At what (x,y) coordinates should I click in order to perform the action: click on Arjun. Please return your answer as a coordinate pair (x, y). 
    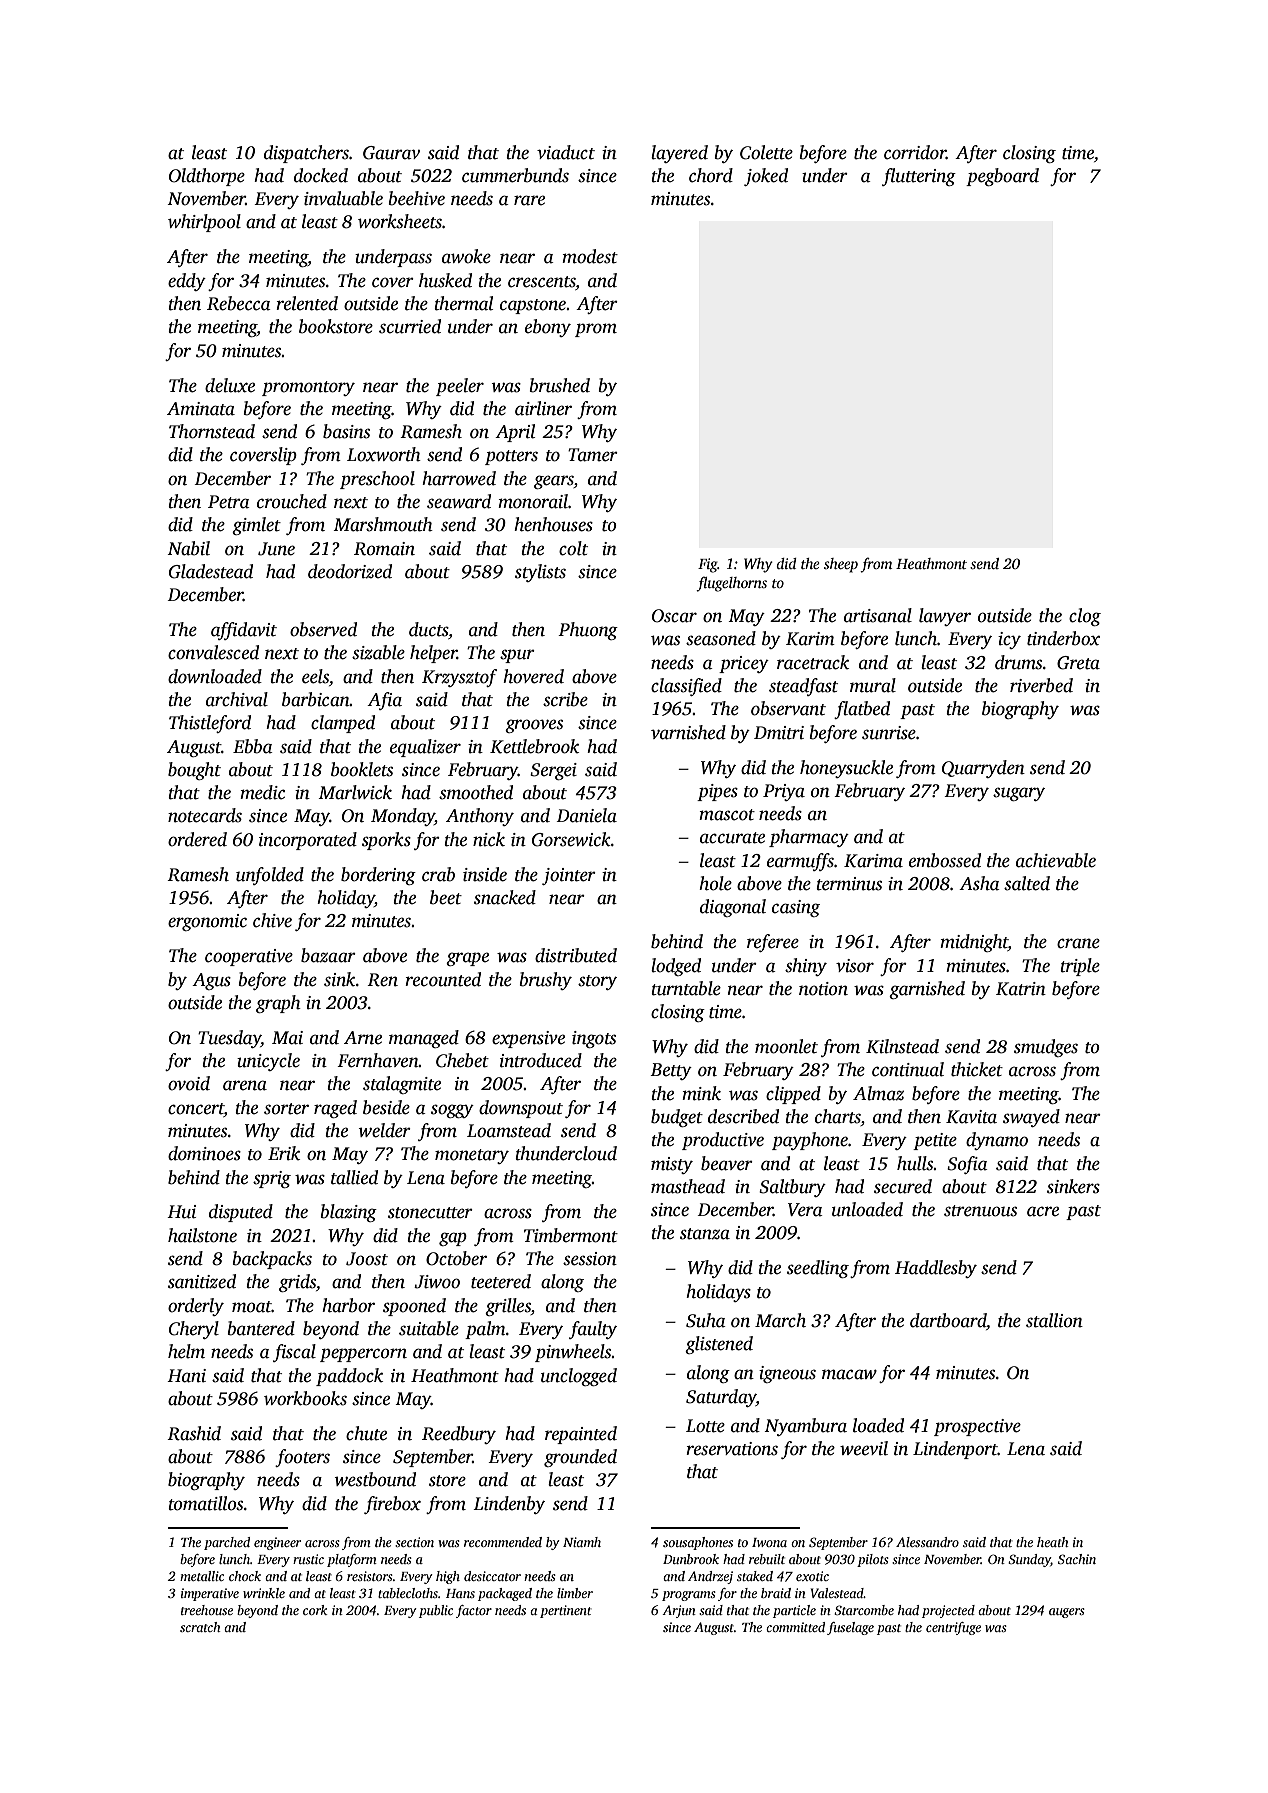
    Looking at the image, I should click on (679, 1611).
